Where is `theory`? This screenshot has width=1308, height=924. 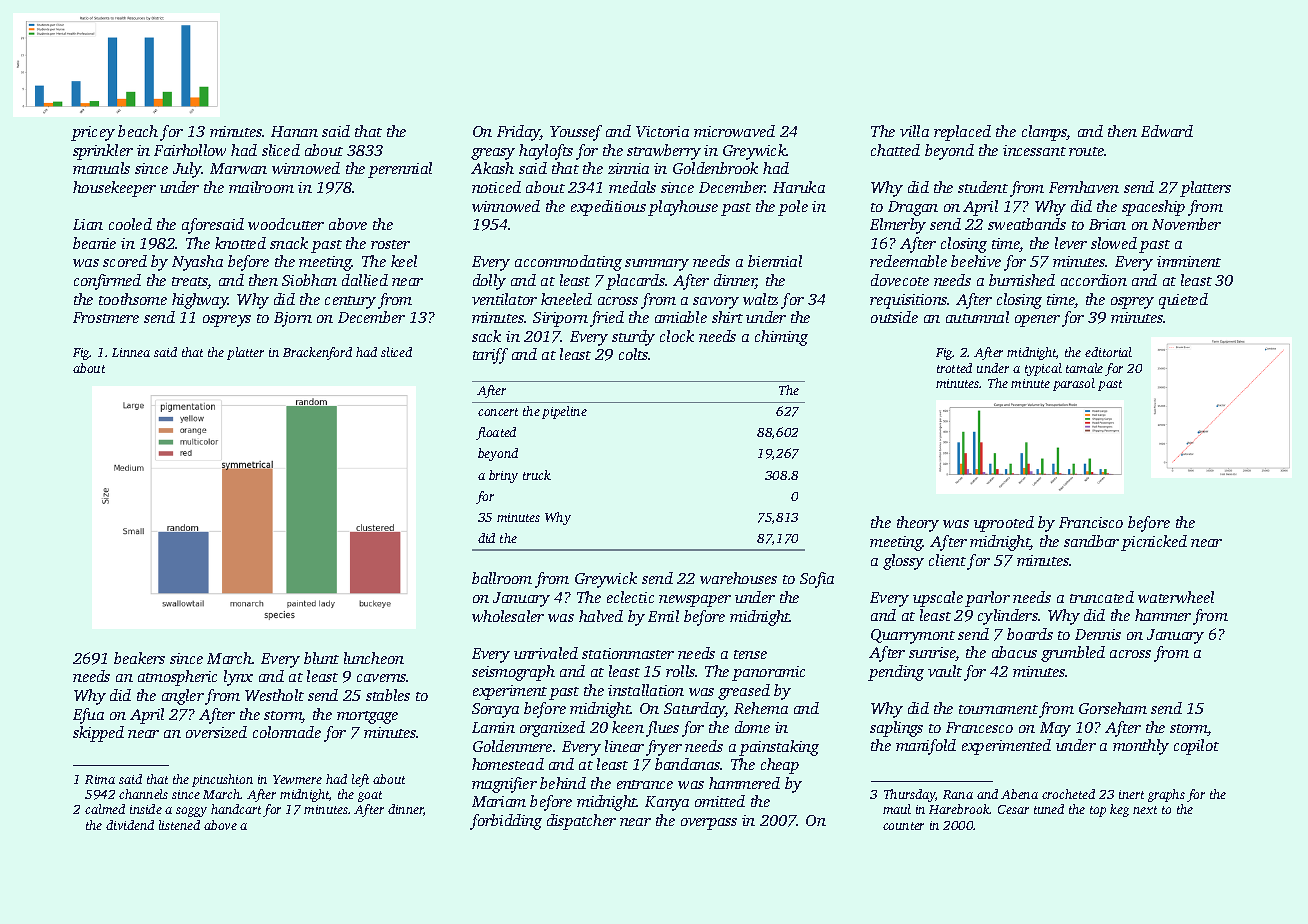
theory is located at coordinates (918, 524).
